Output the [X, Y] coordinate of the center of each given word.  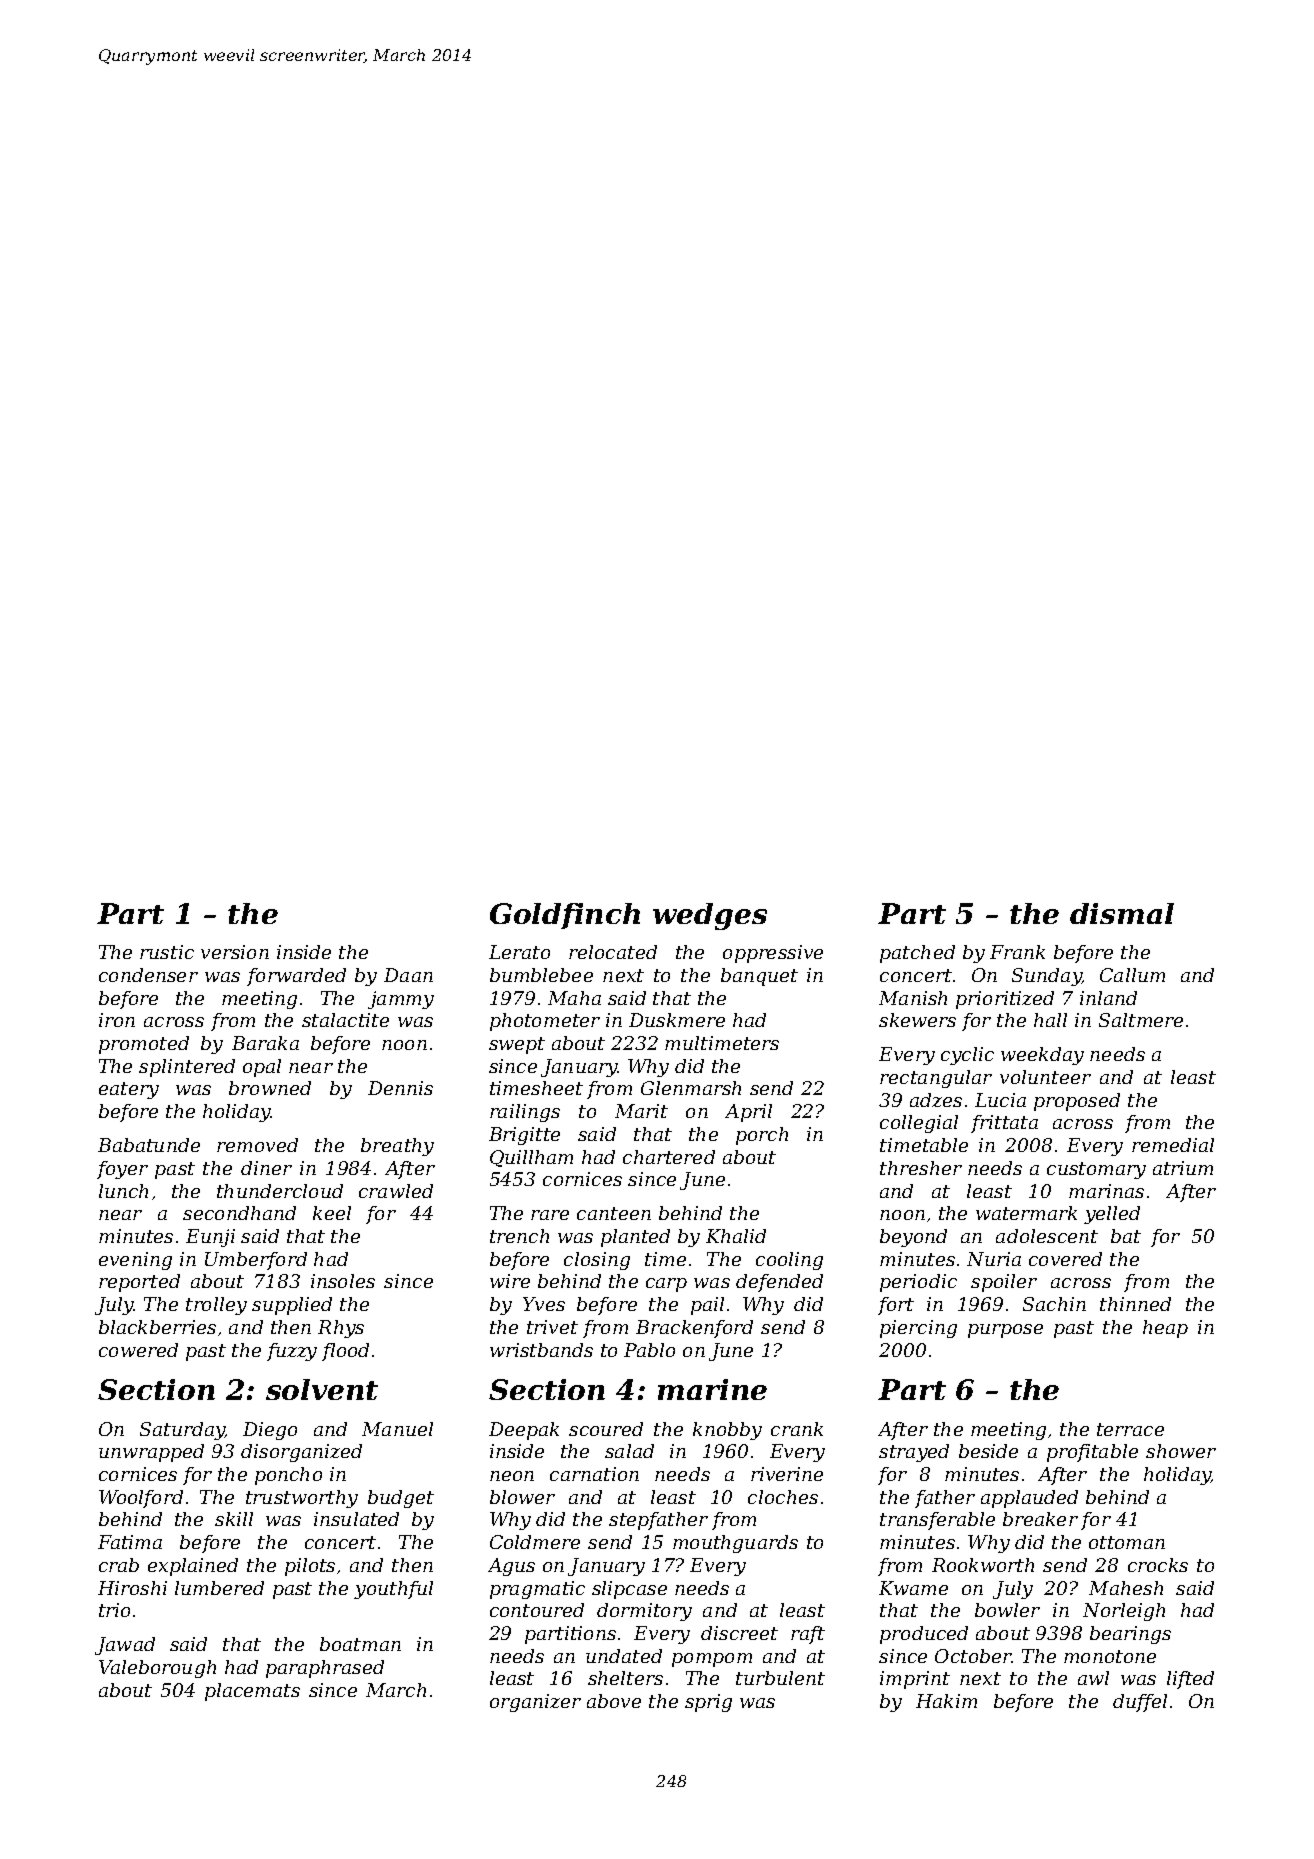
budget [401, 1499]
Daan [408, 975]
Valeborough [157, 1669]
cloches [783, 1497]
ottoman [1127, 1542]
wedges [710, 916]
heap [1165, 1329]
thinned [1135, 1304]
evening [135, 1261]
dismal [1122, 913]
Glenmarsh [691, 1088]
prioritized [1005, 1000]
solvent [322, 1389]
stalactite [345, 1020]
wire [510, 1281]
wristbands [541, 1350]
